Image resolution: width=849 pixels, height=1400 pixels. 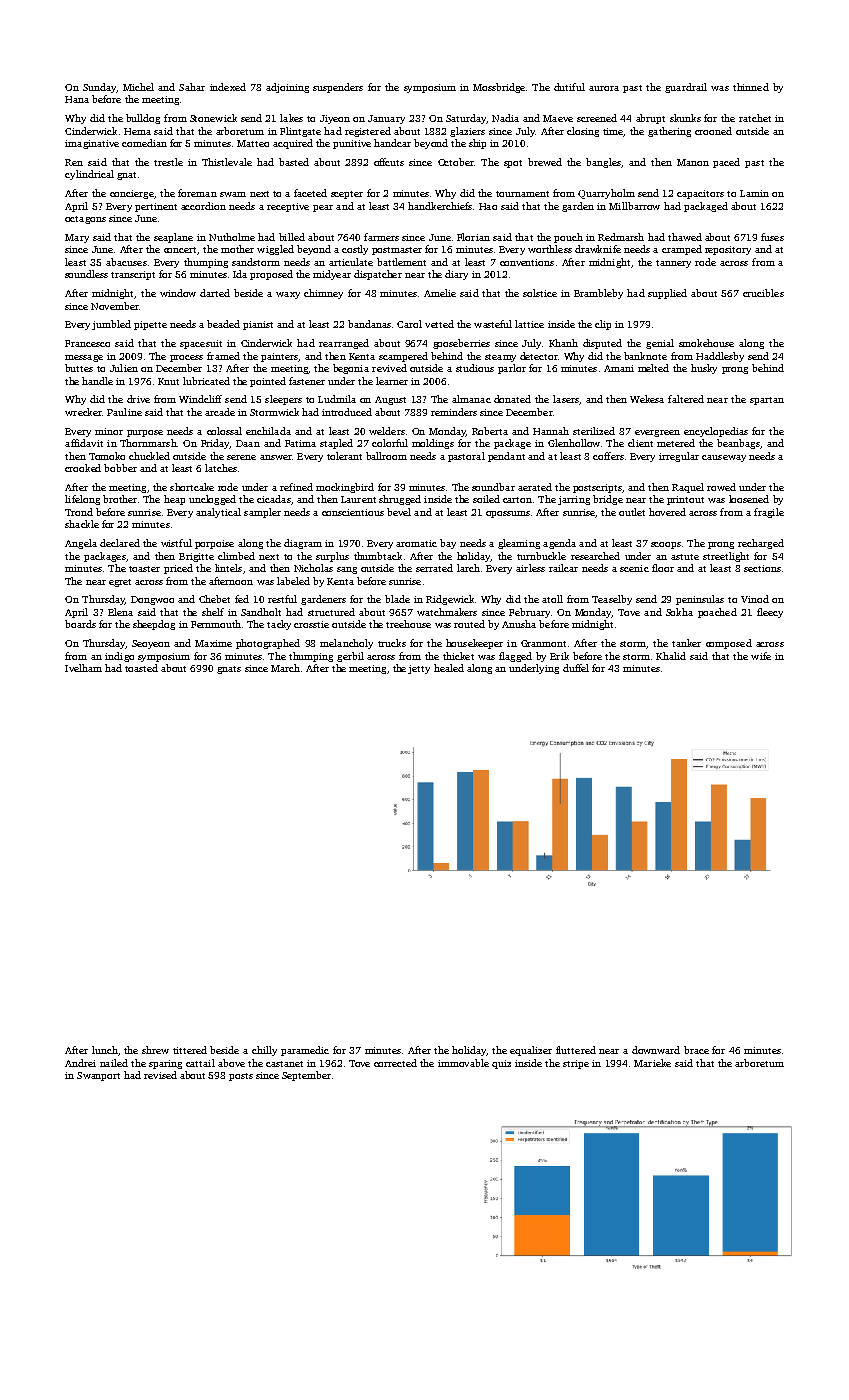 I want to click on gathering, so click(x=669, y=132).
